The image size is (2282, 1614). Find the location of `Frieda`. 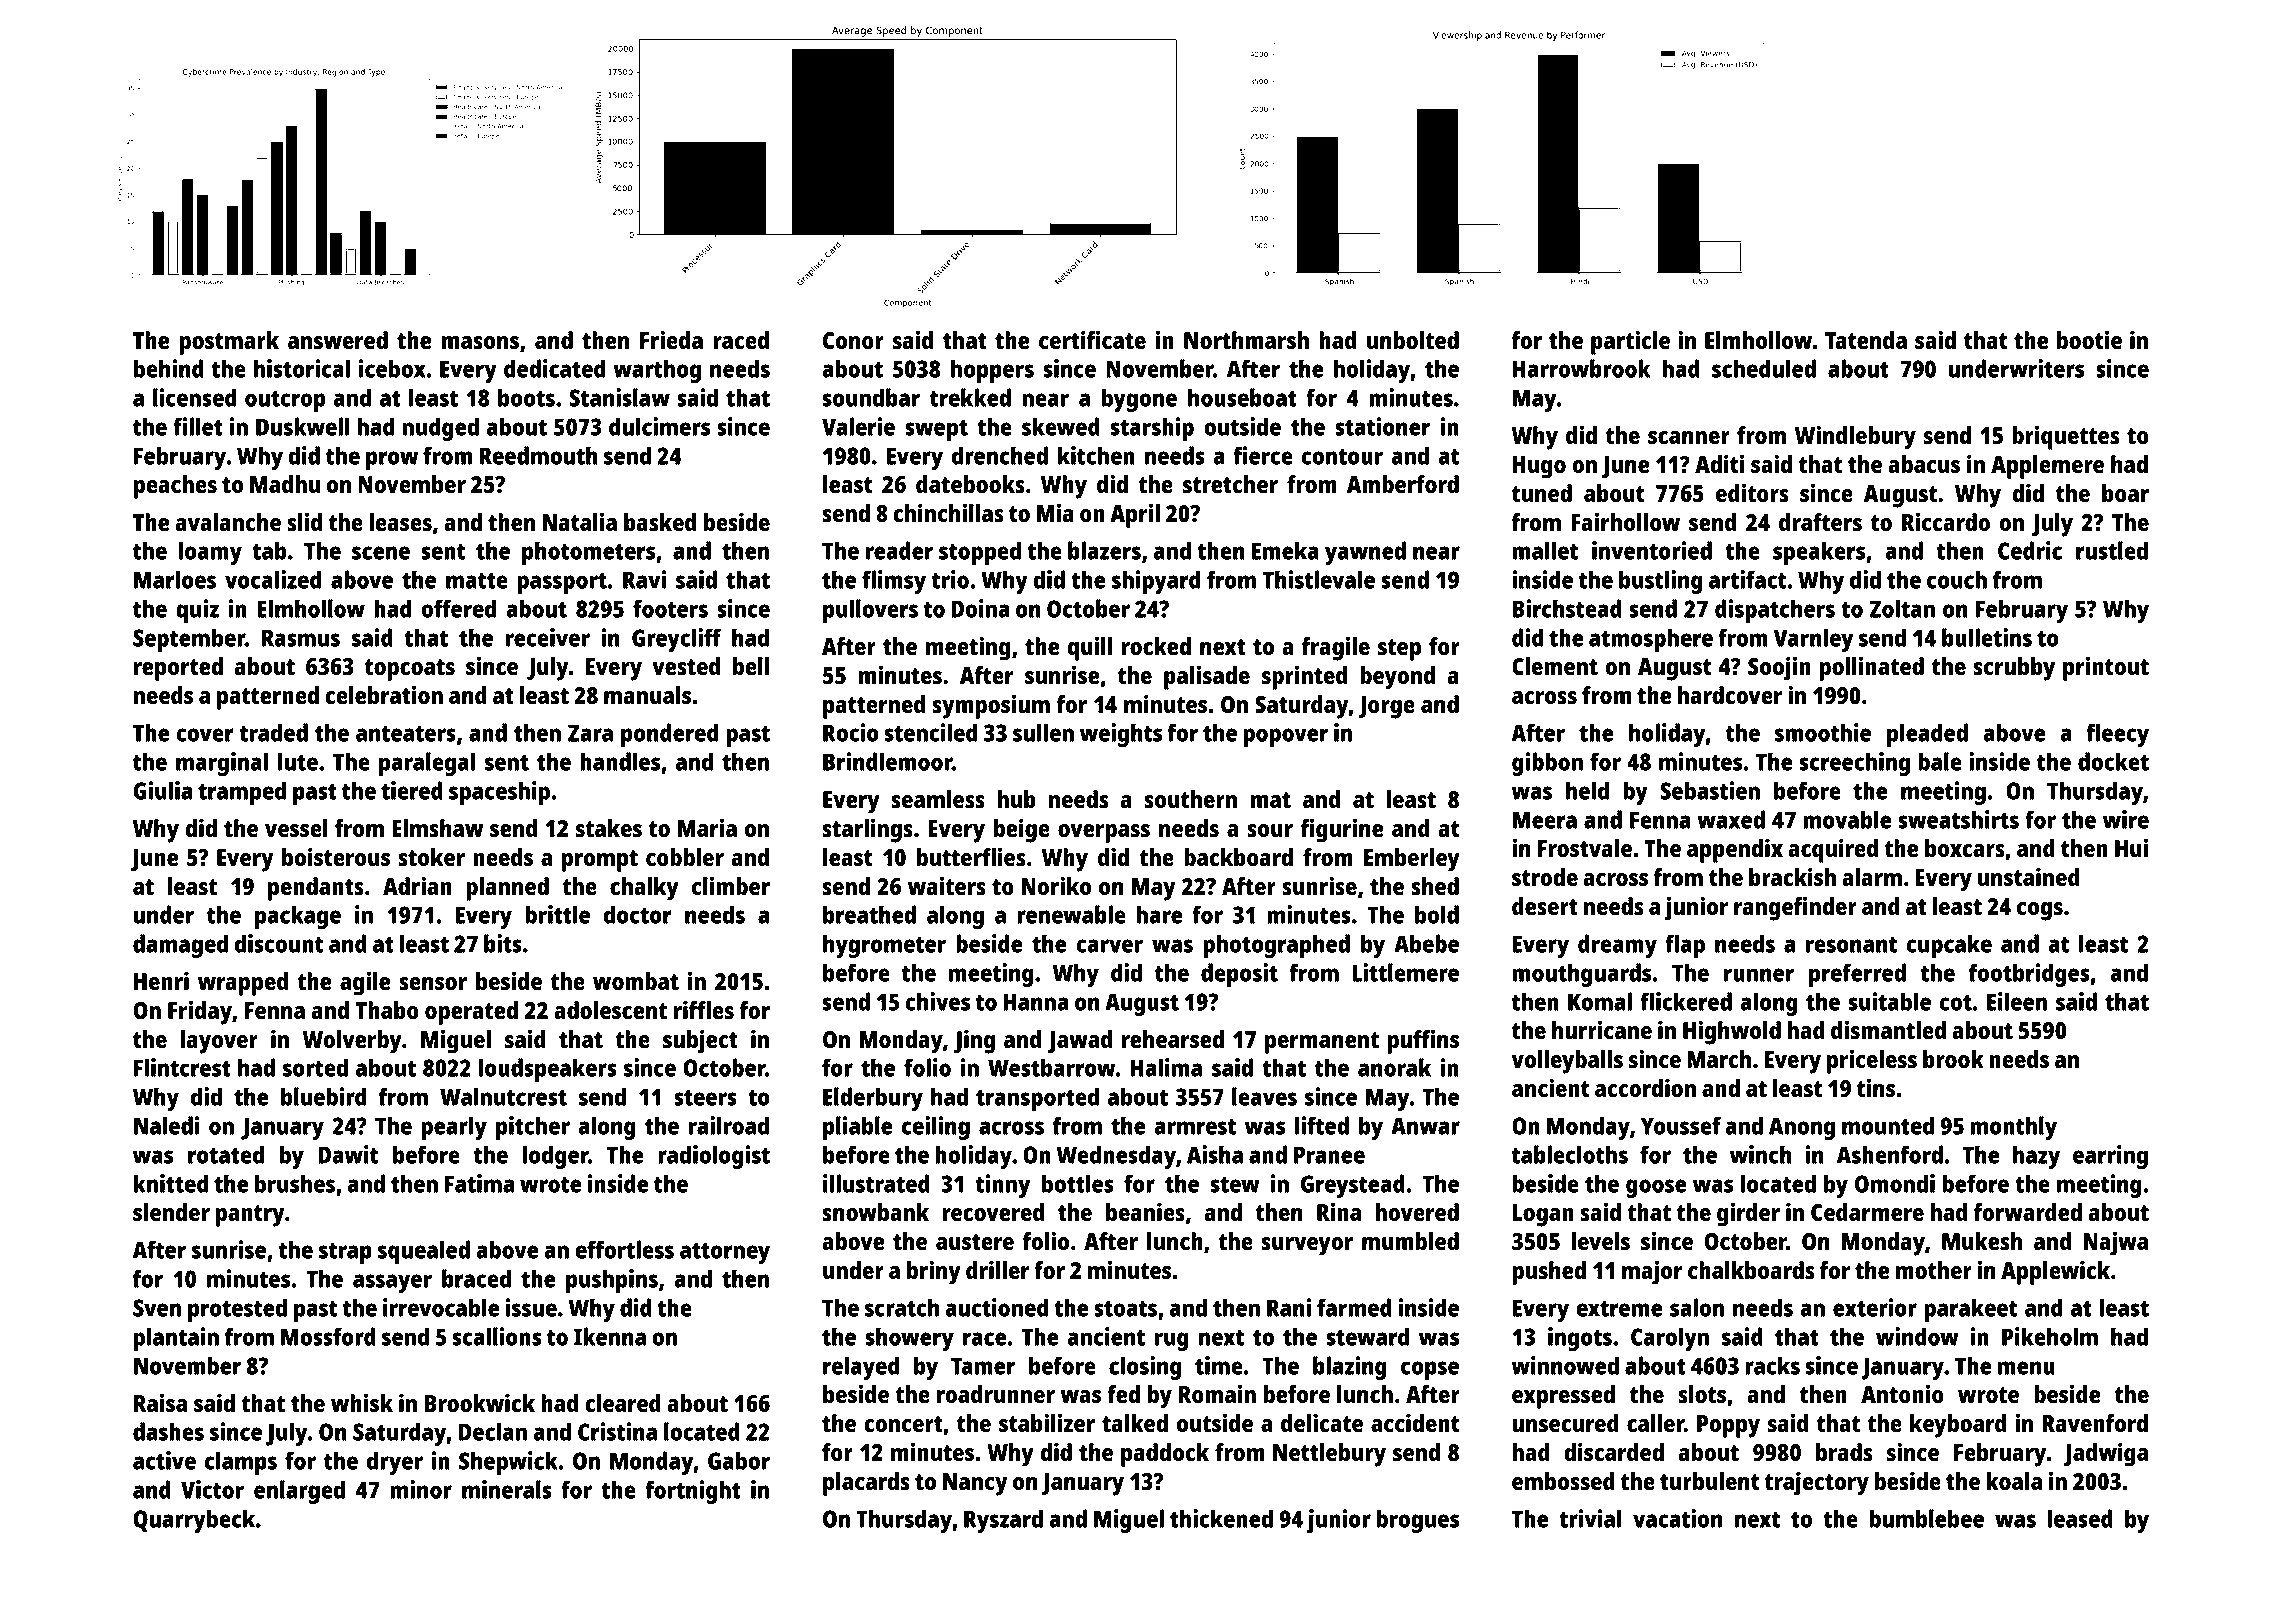

Frieda is located at coordinates (671, 339).
